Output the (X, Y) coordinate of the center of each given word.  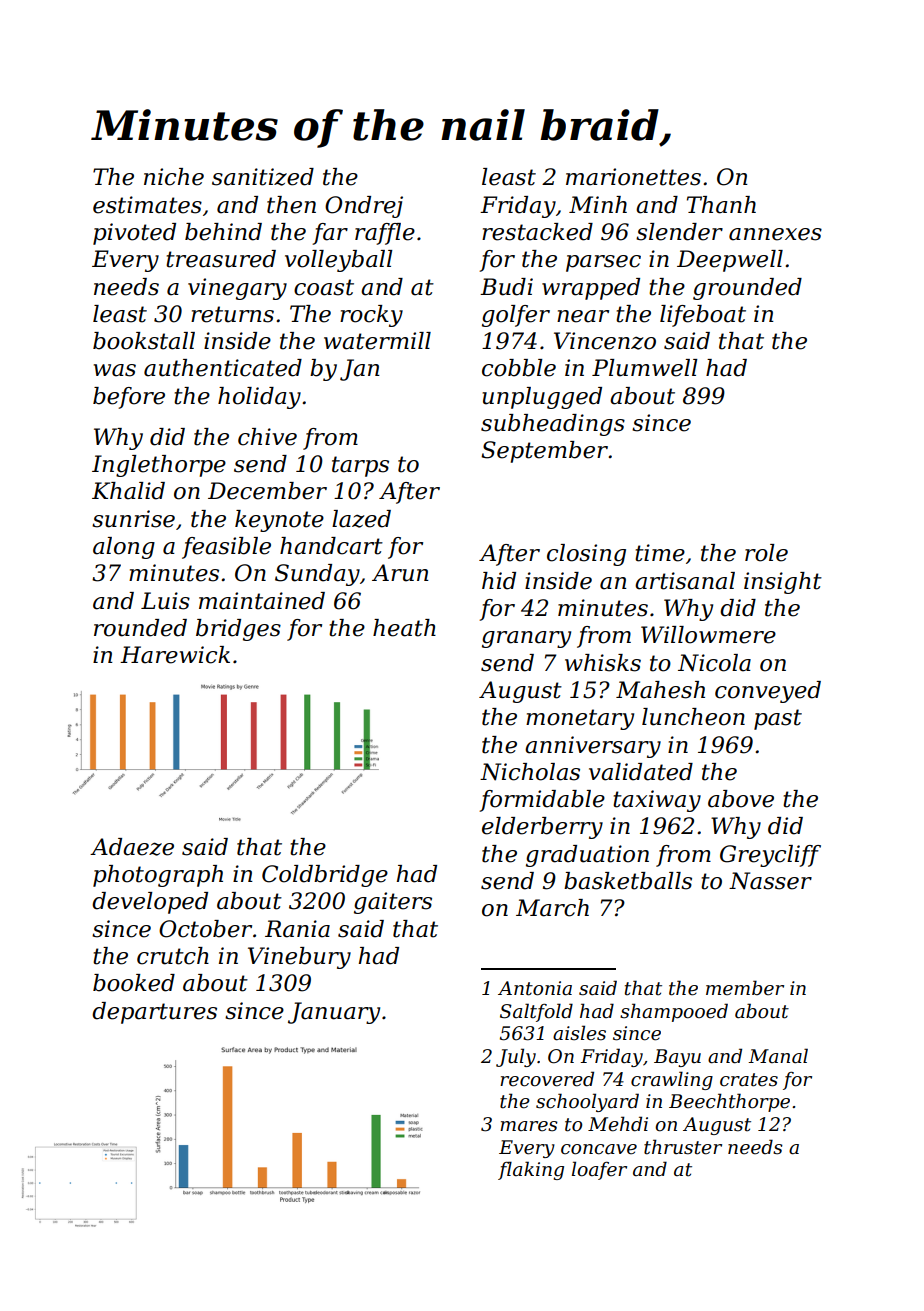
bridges (238, 630)
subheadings (553, 425)
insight (783, 583)
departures (154, 1013)
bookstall (144, 341)
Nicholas (530, 772)
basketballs (628, 881)
